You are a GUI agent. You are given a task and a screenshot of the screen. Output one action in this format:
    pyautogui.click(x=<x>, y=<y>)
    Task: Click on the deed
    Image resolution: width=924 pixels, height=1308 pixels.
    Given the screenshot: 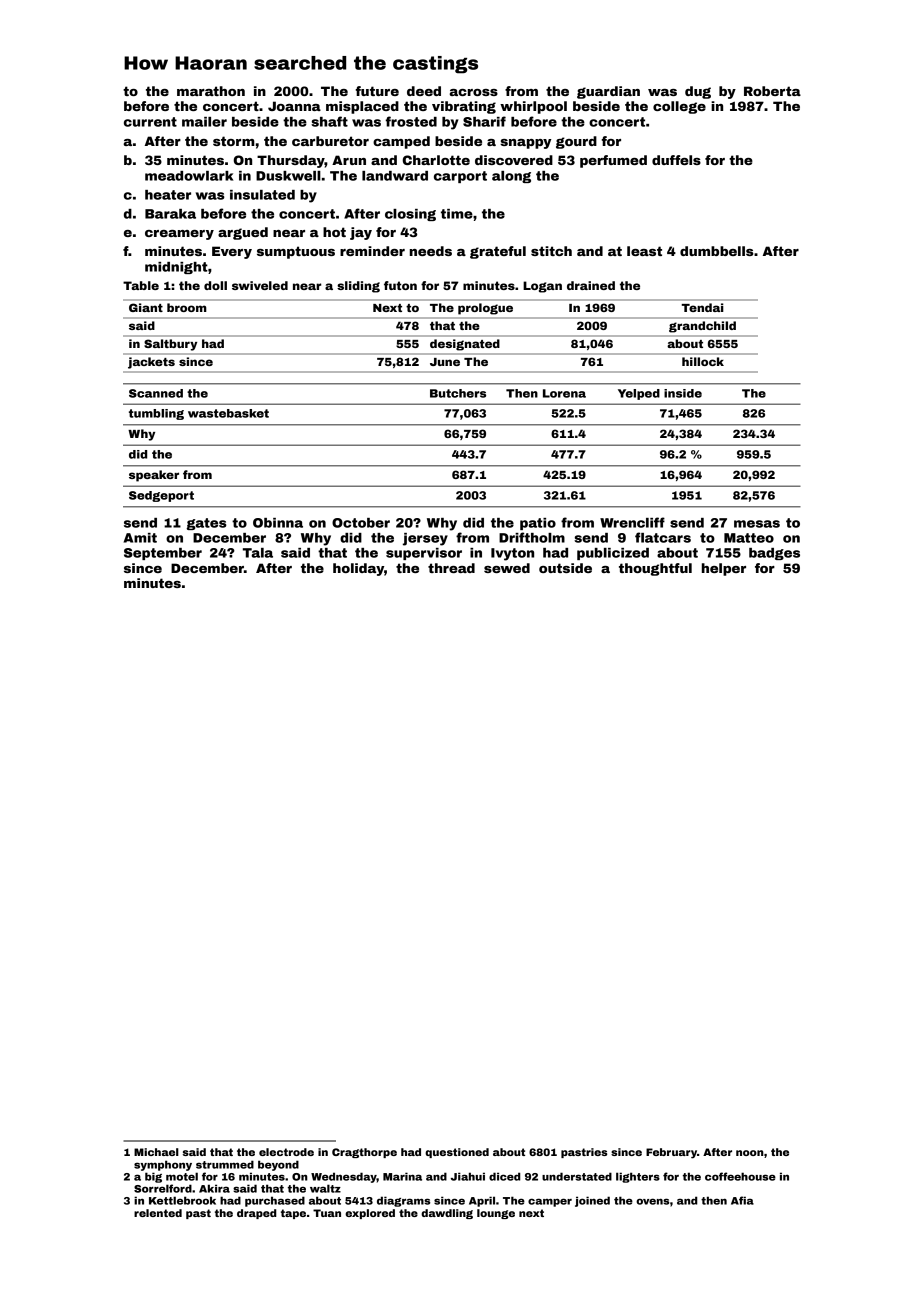 What is the action you would take?
    pyautogui.click(x=424, y=91)
